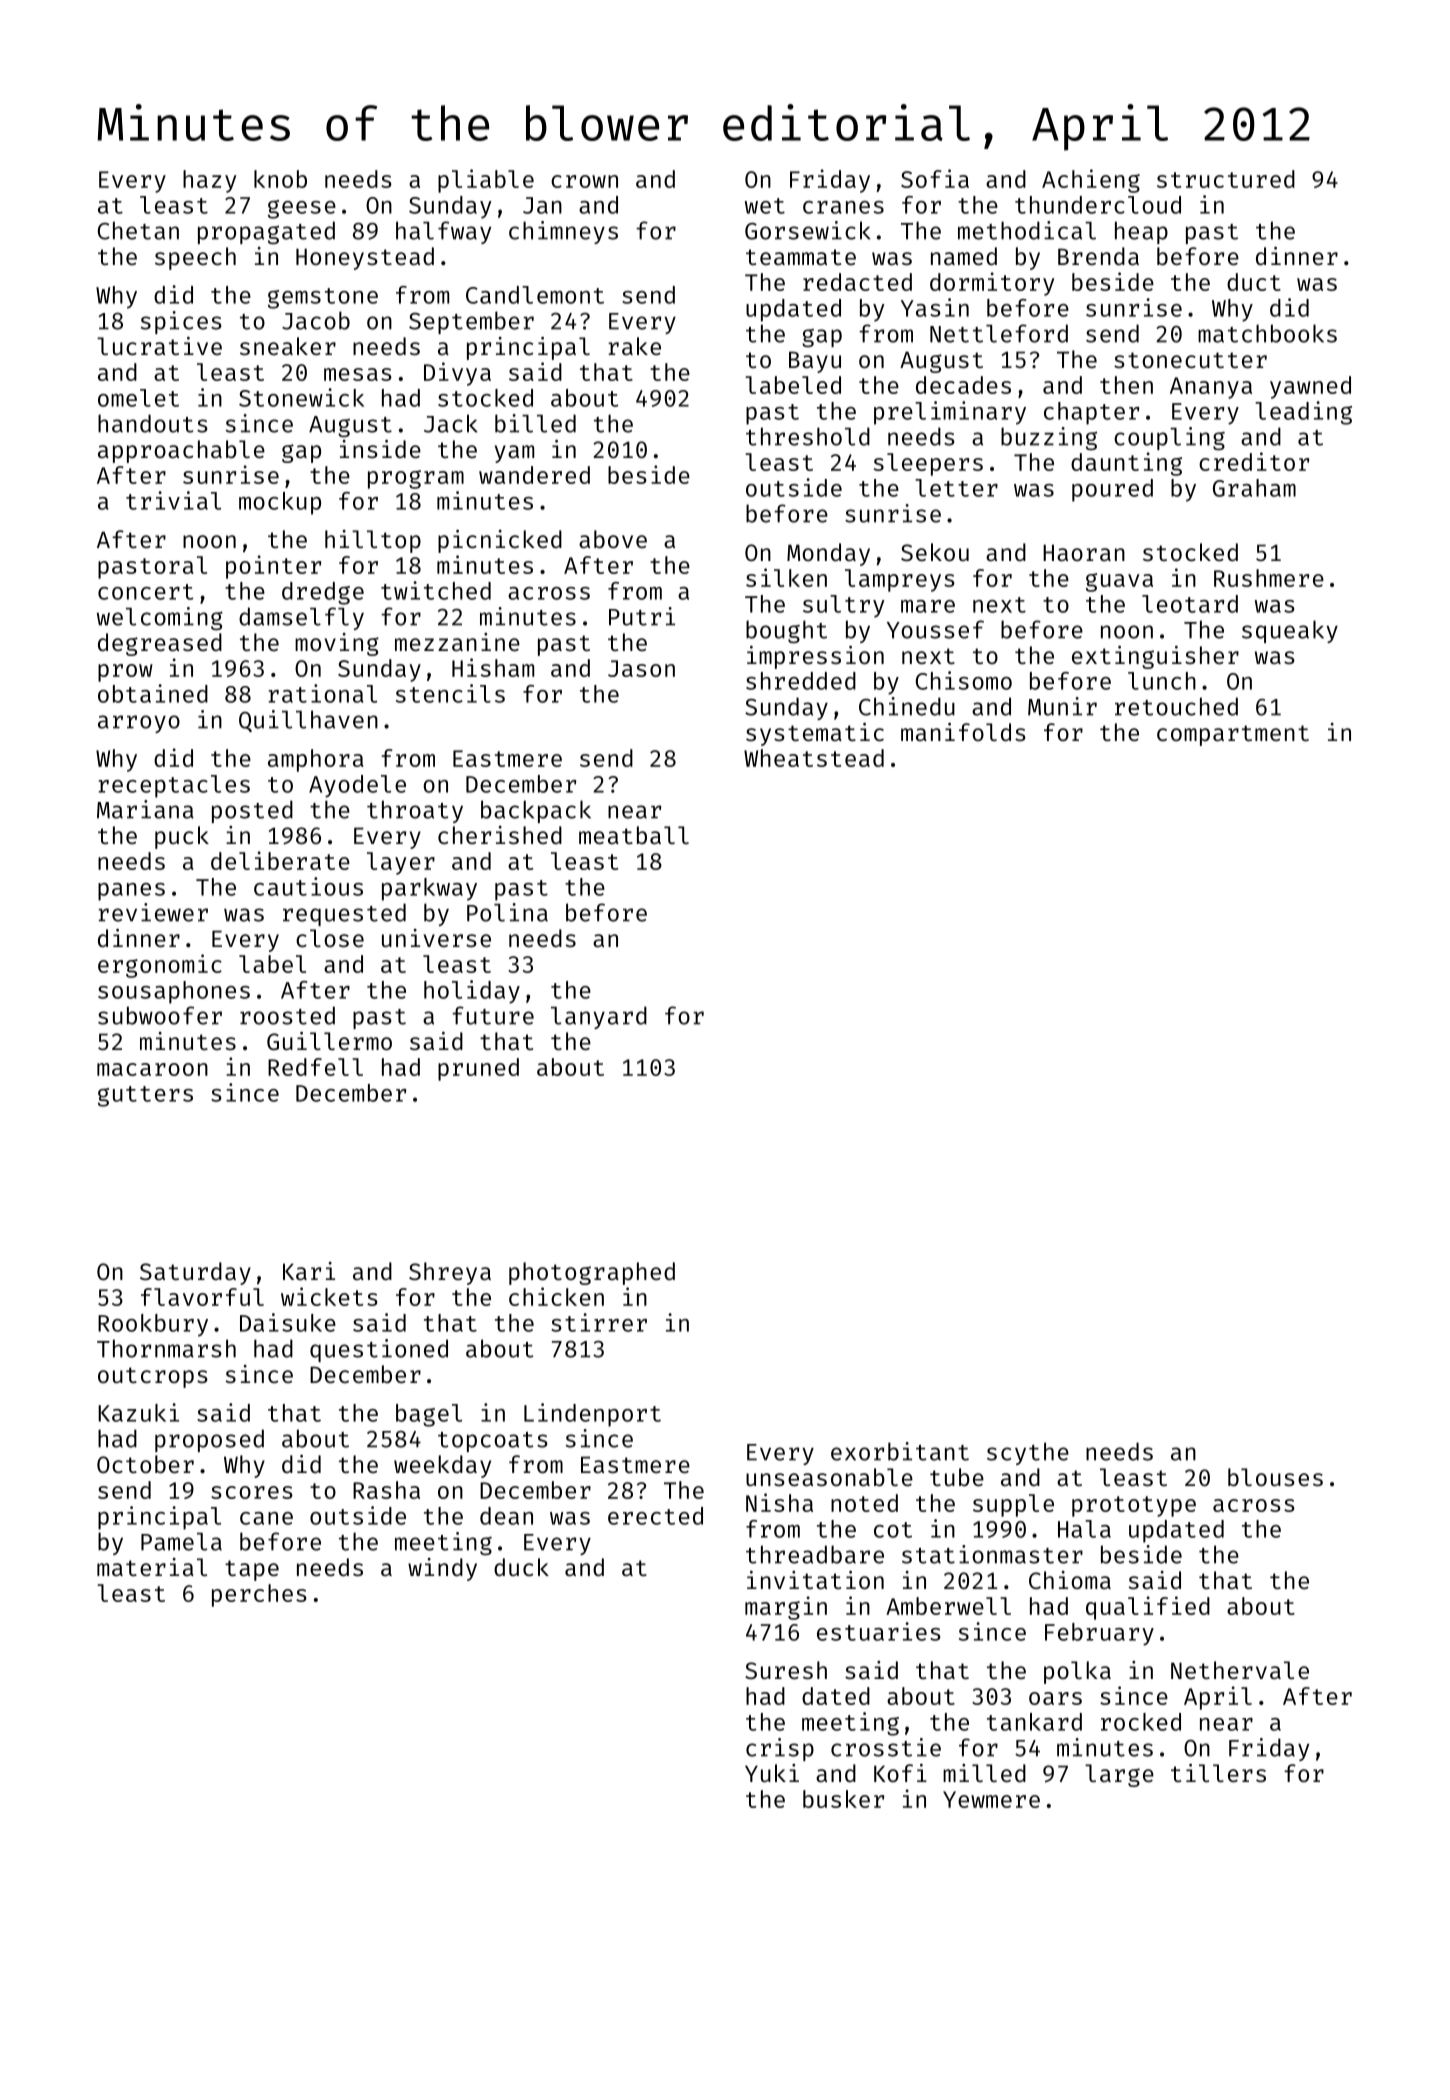  I want to click on cranes, so click(843, 207).
